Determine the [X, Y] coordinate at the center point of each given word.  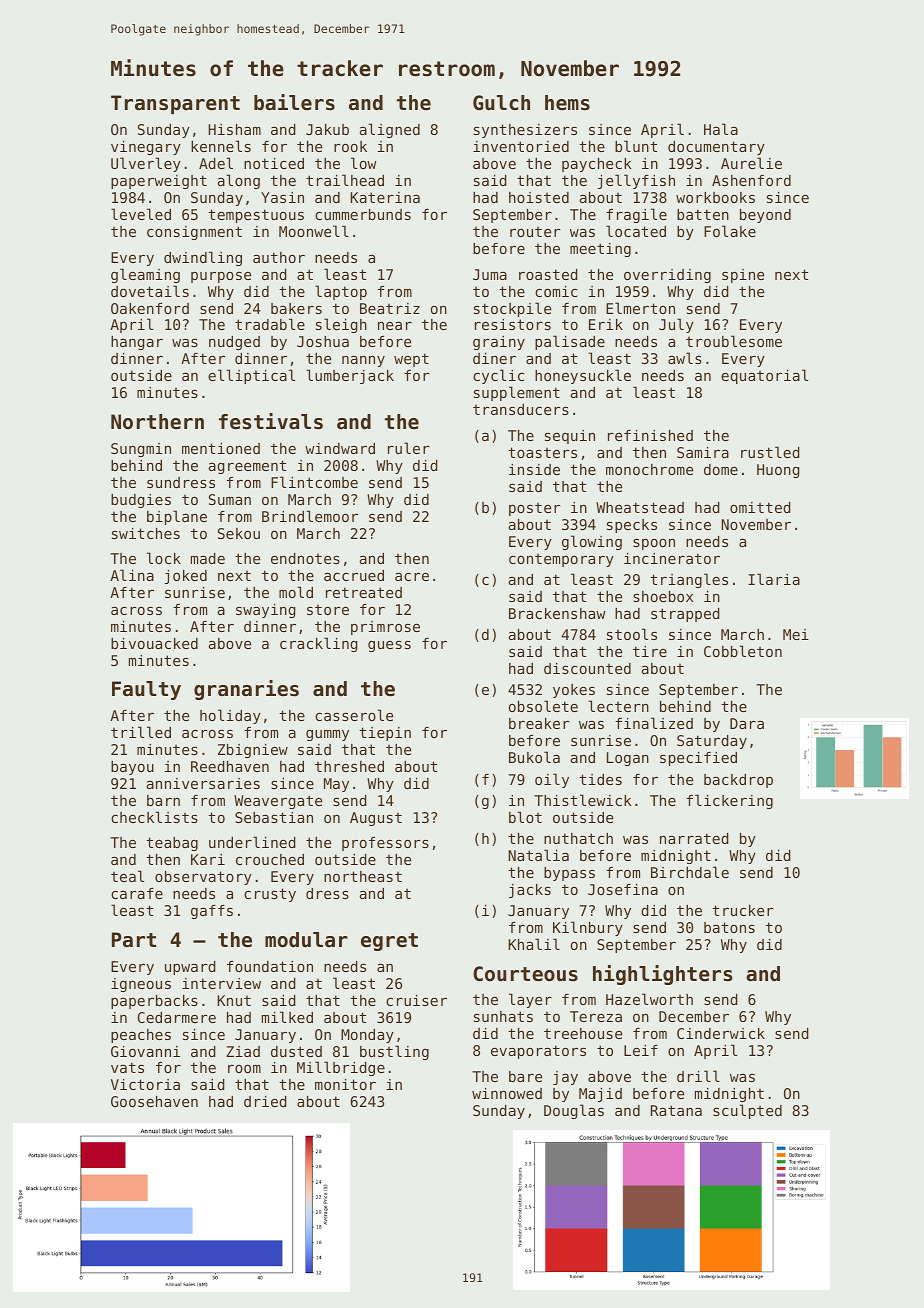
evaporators [538, 1052]
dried [265, 1101]
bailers [294, 102]
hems [567, 103]
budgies [141, 501]
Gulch [501, 103]
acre [412, 577]
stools [632, 634]
